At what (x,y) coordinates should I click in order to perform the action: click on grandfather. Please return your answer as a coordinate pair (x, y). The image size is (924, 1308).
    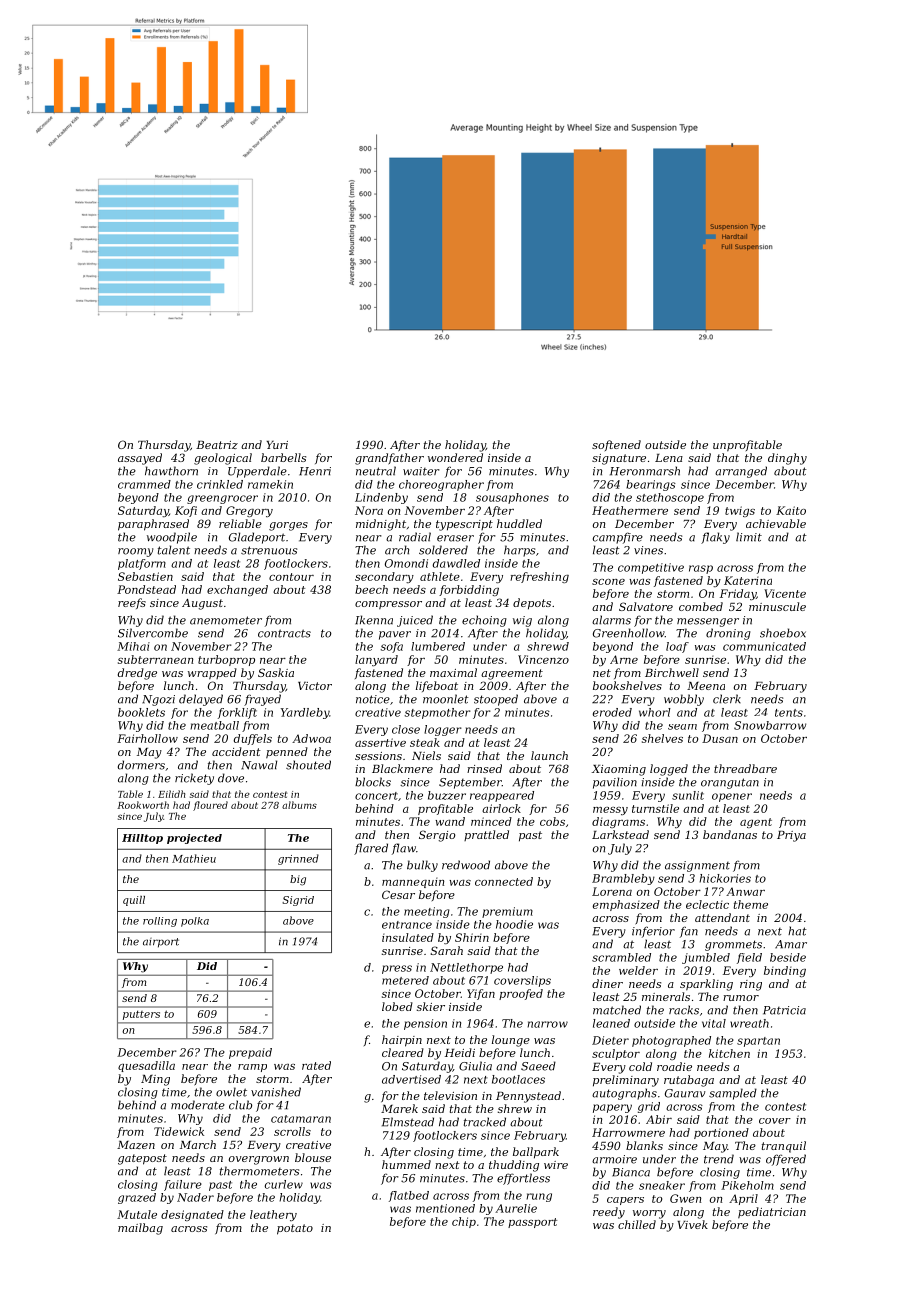
    Looking at the image, I should click on (389, 459).
